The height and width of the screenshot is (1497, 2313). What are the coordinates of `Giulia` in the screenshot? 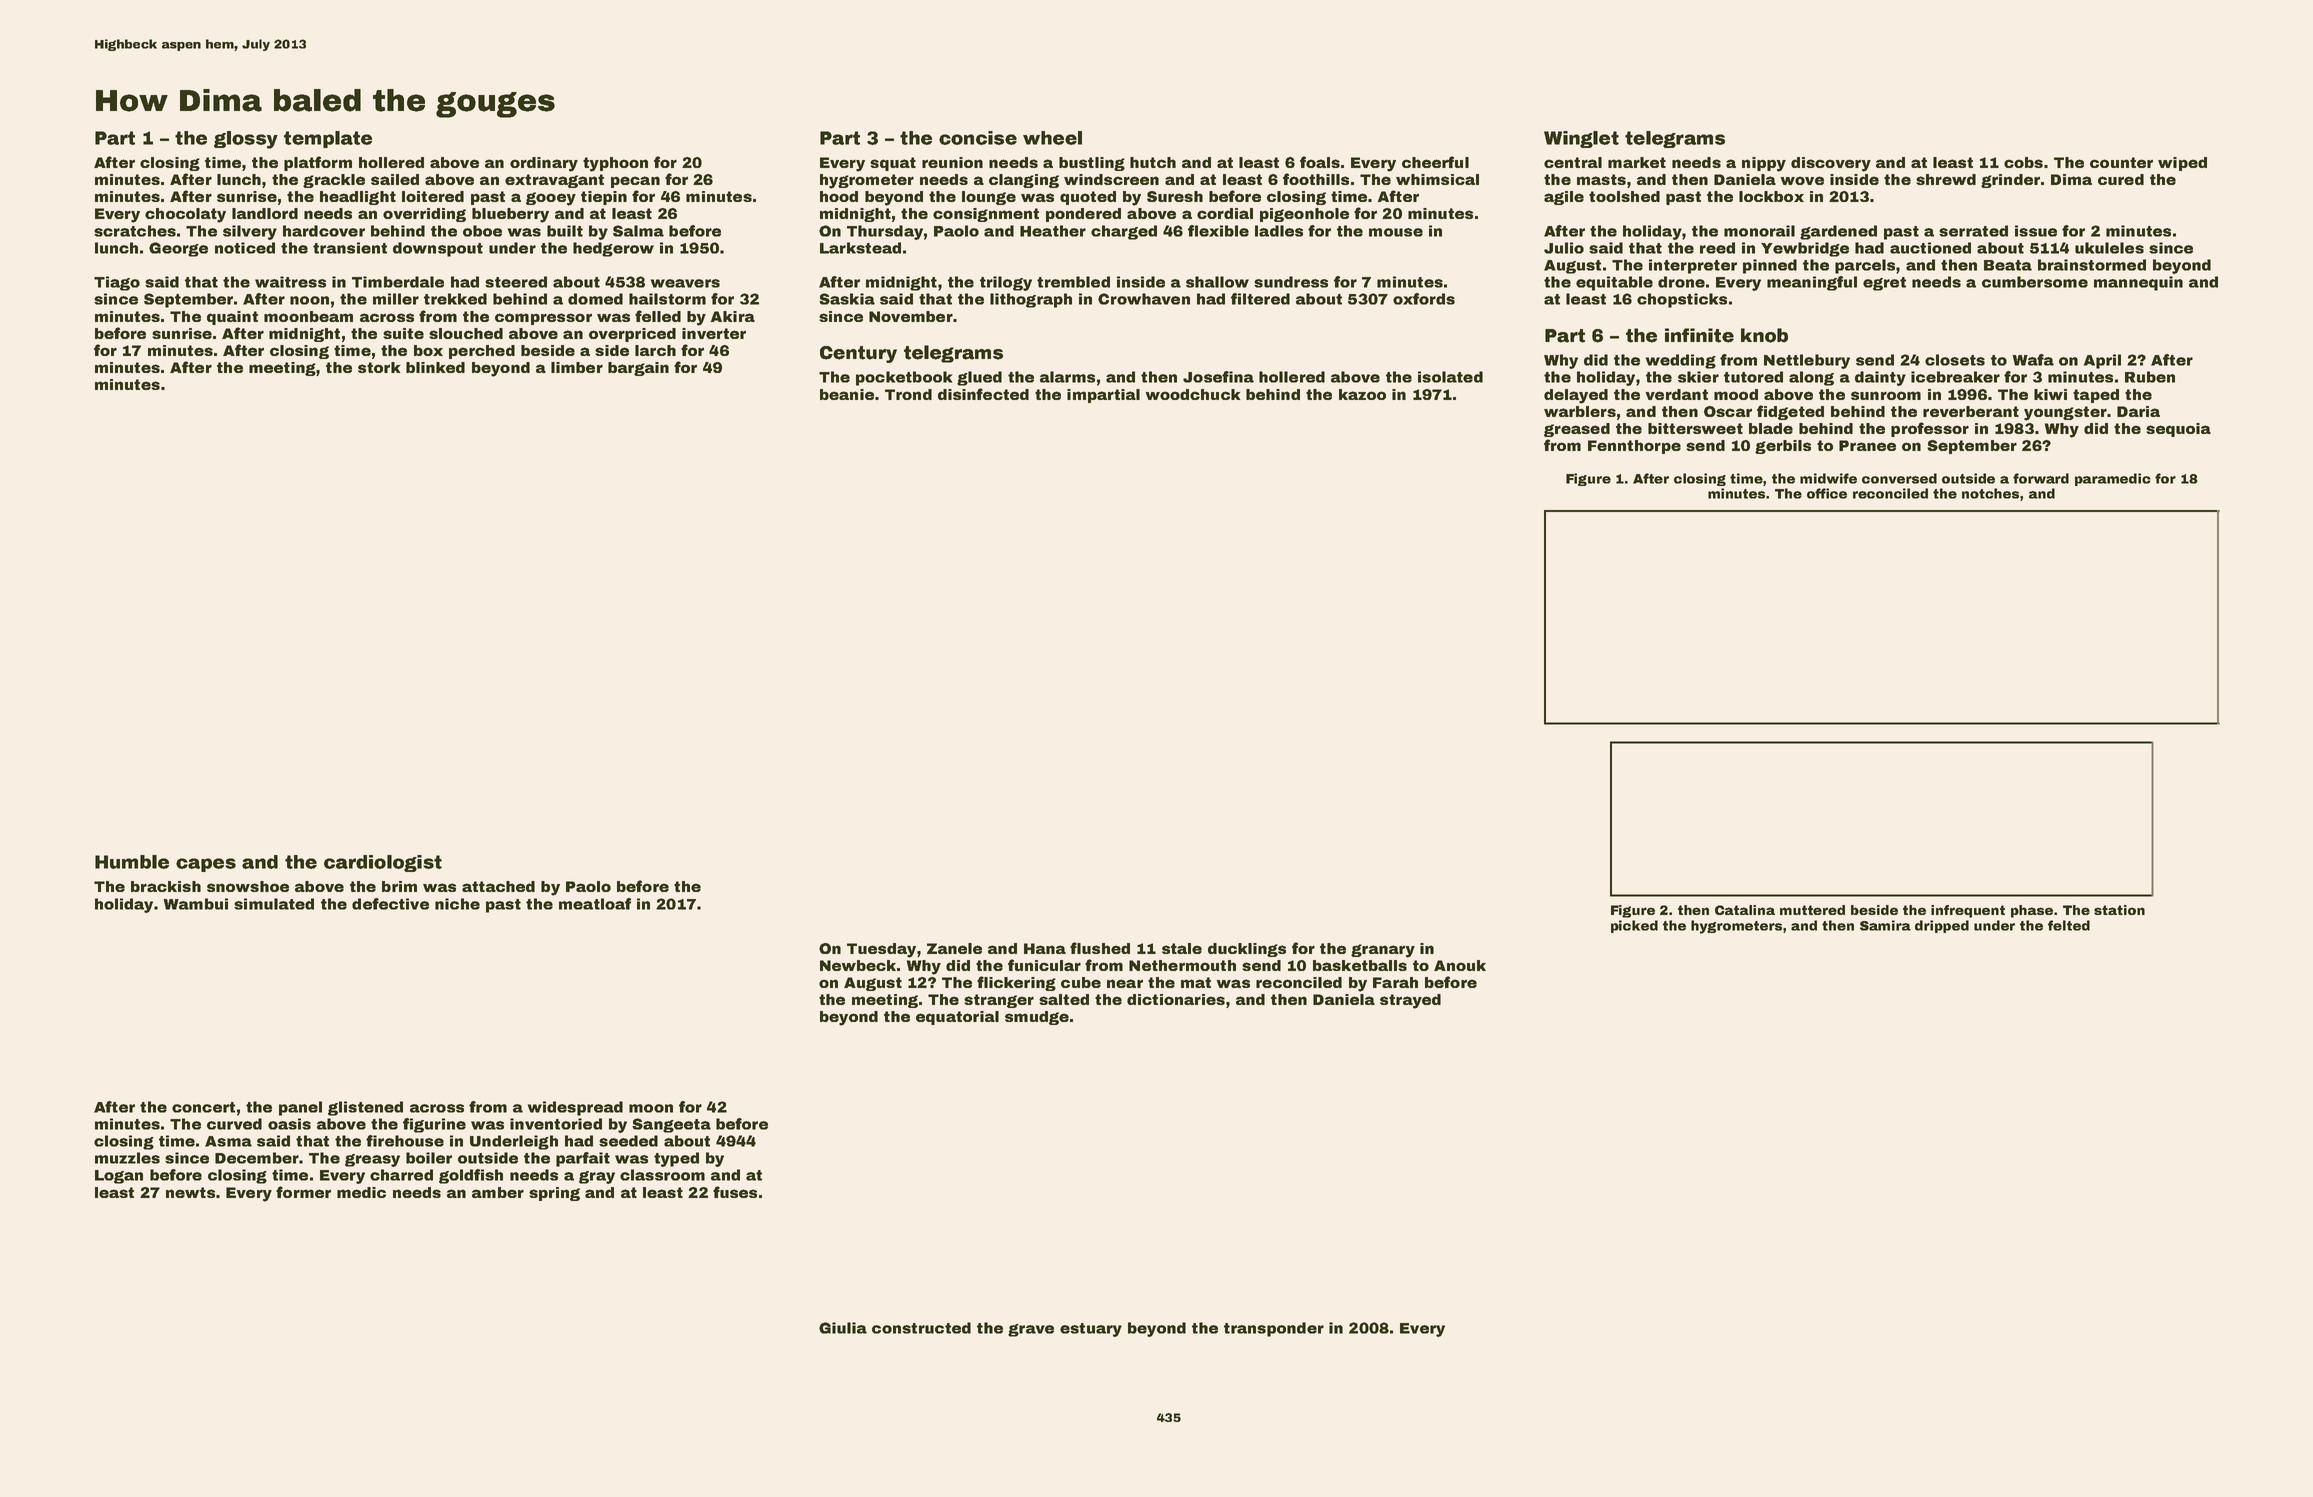 It's located at (843, 1328).
